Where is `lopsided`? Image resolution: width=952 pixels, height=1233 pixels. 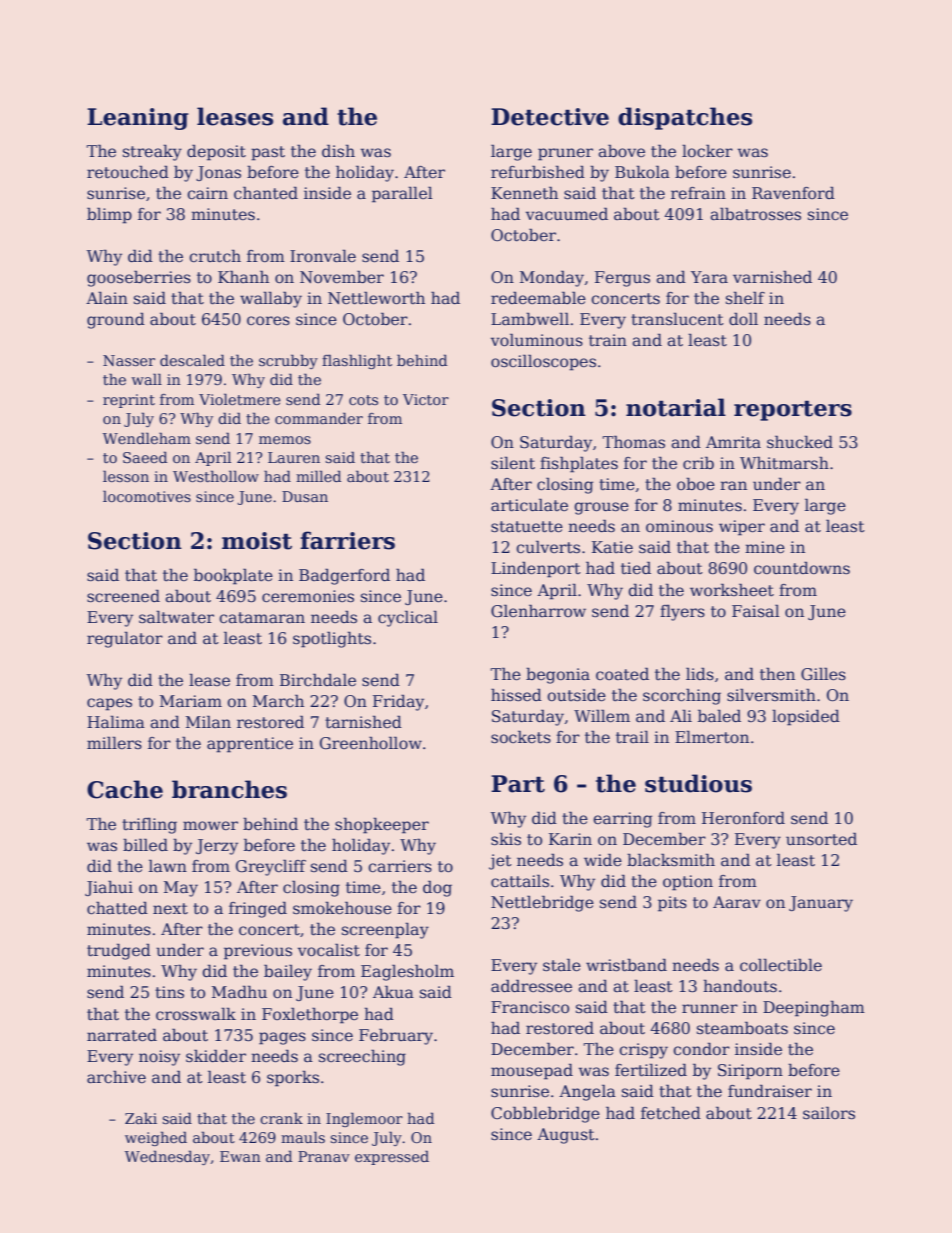 lopsided is located at coordinates (806, 717).
